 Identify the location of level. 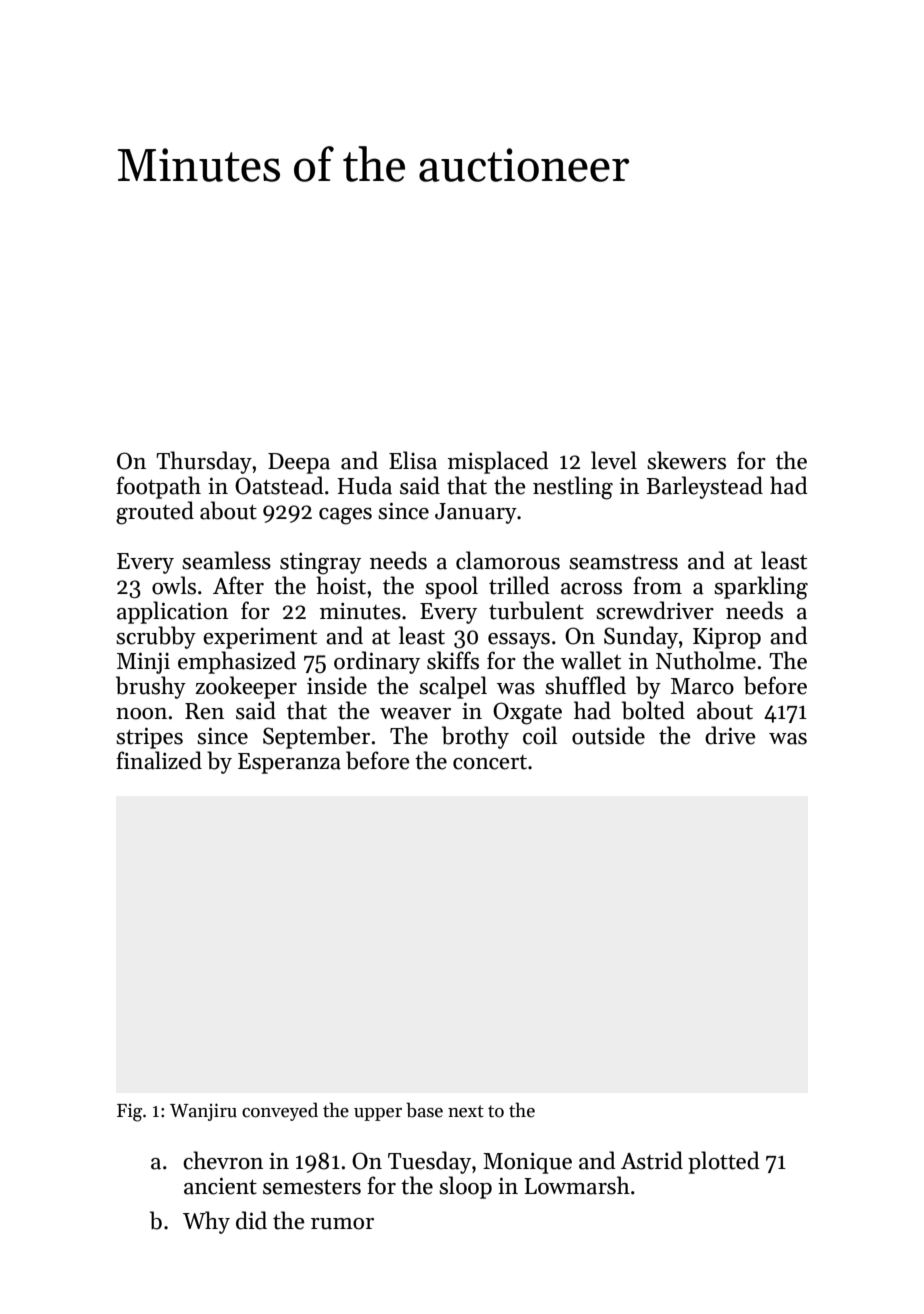
(614, 460).
